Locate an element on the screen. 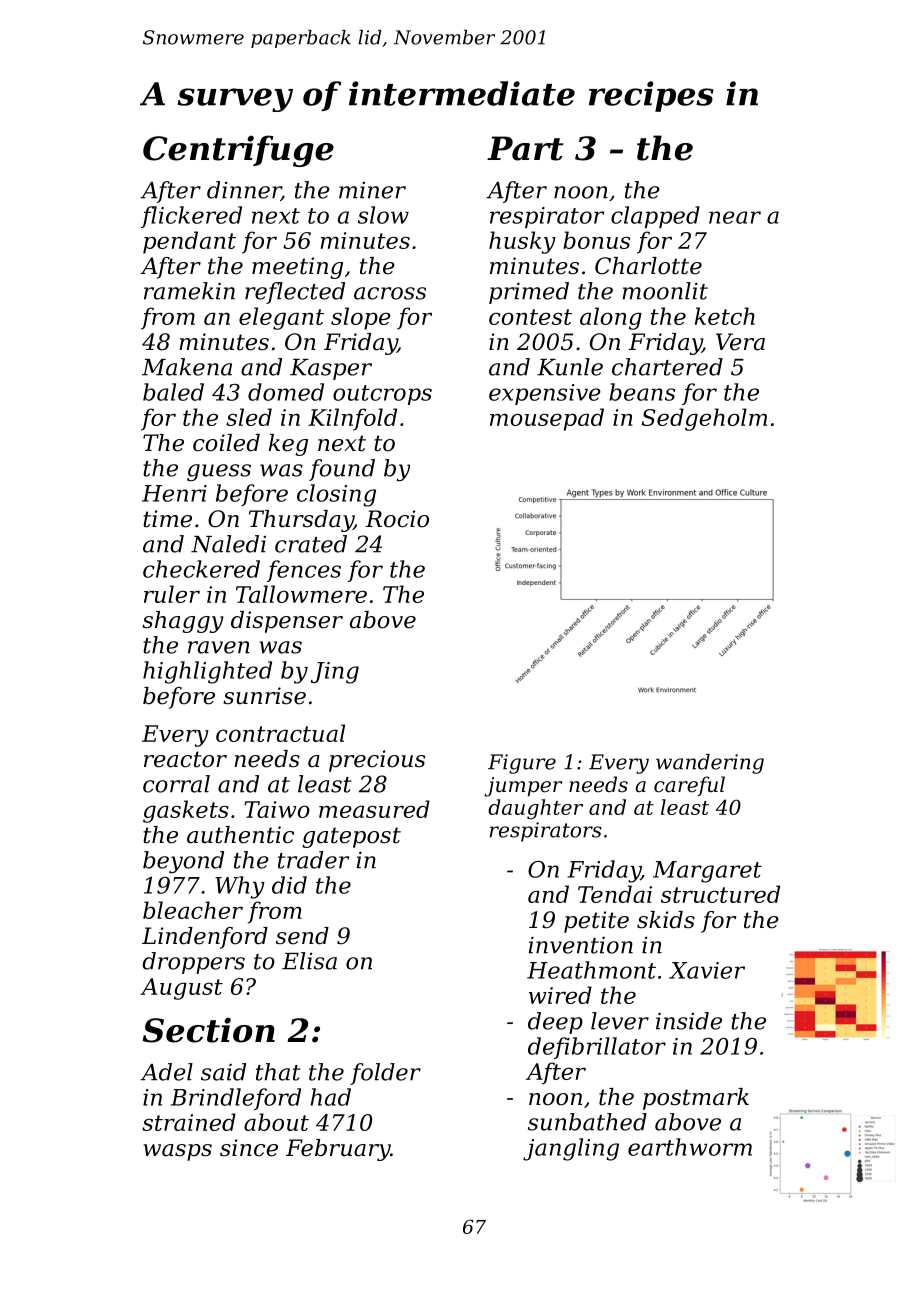 The height and width of the screenshot is (1311, 924). Lindenford is located at coordinates (205, 938).
